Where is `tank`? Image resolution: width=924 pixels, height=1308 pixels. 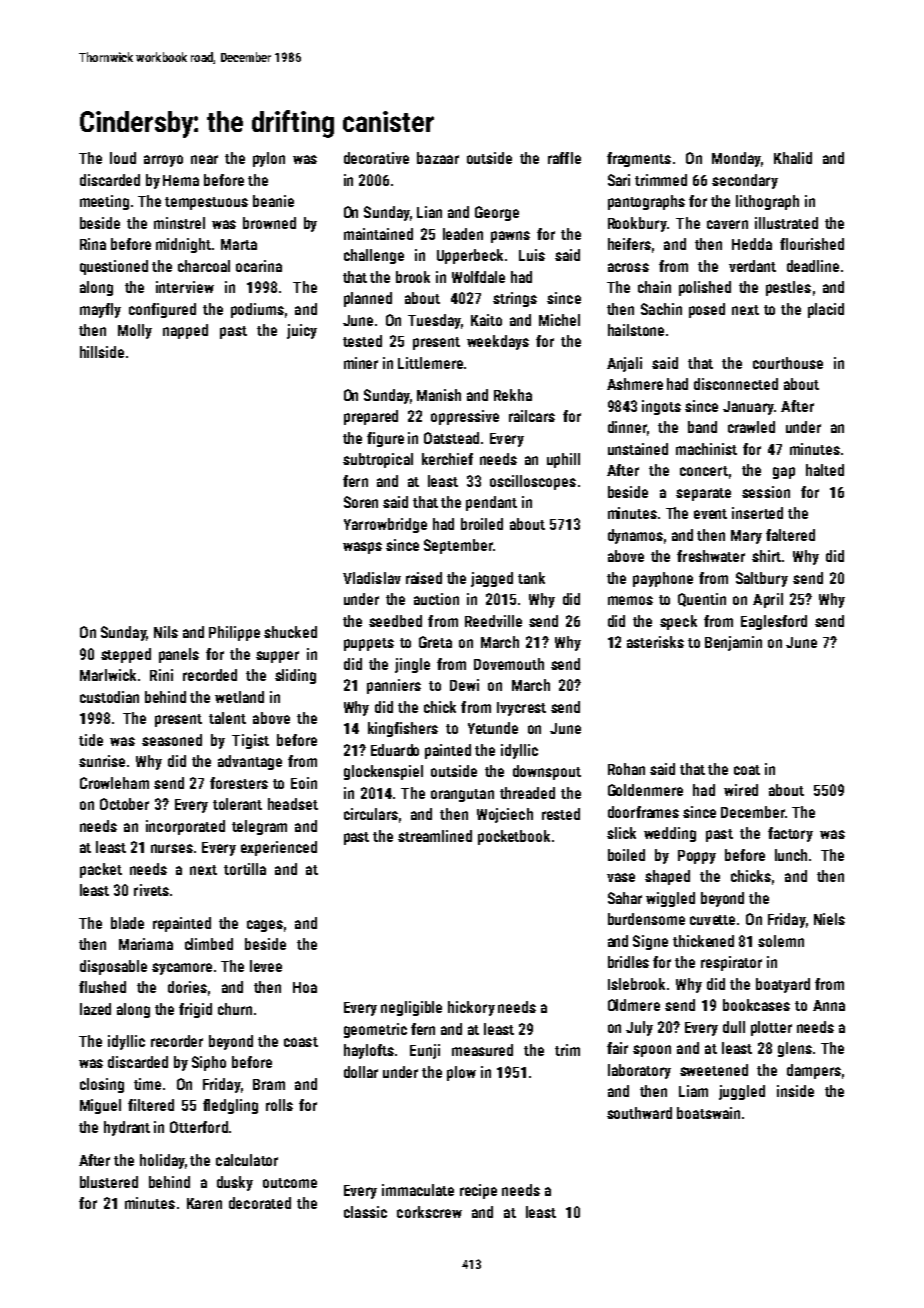
tank is located at coordinates (531, 578).
